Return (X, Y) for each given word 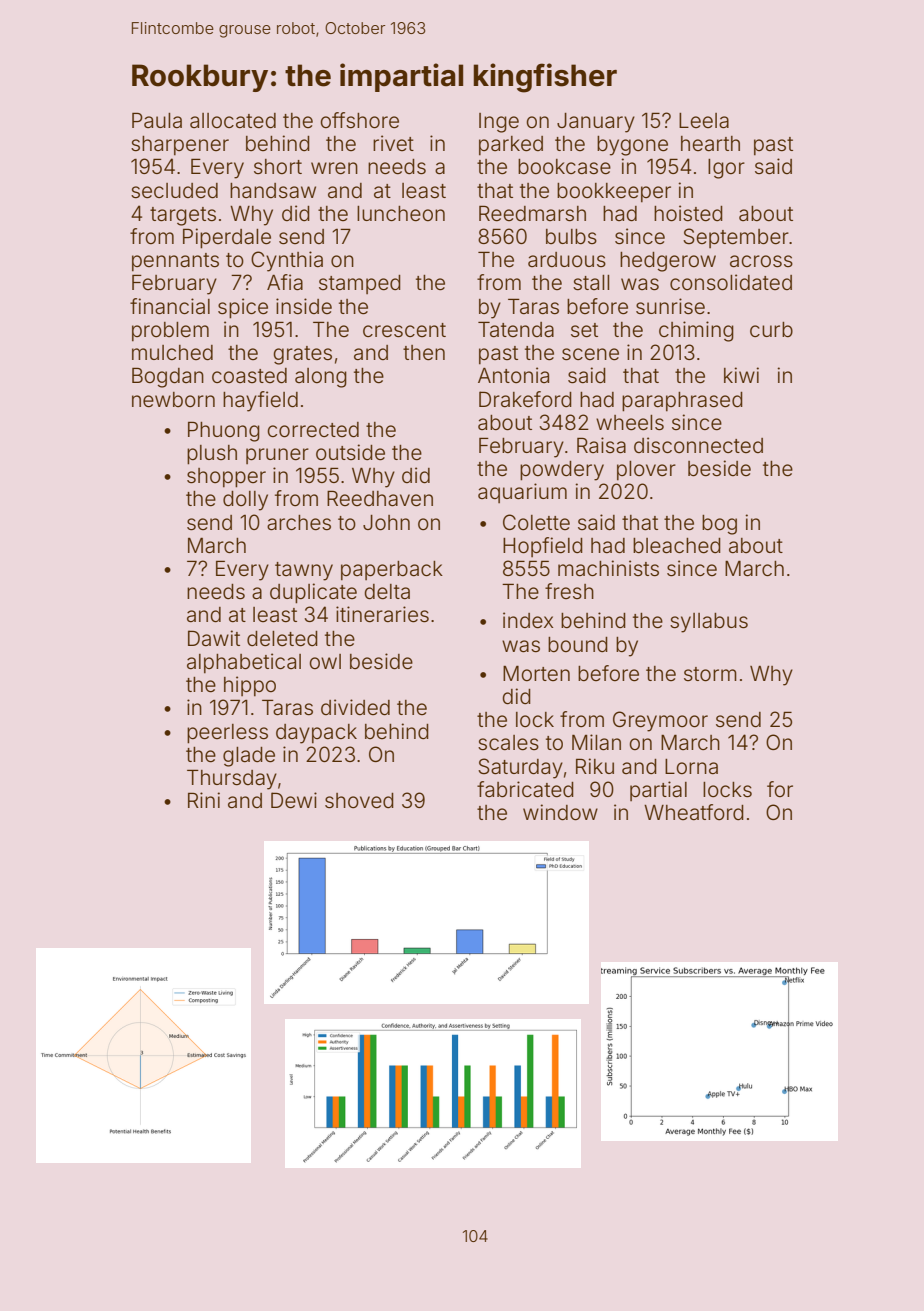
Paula (157, 120)
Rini (204, 800)
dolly (245, 501)
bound (578, 644)
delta (387, 592)
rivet (393, 143)
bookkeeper (614, 193)
